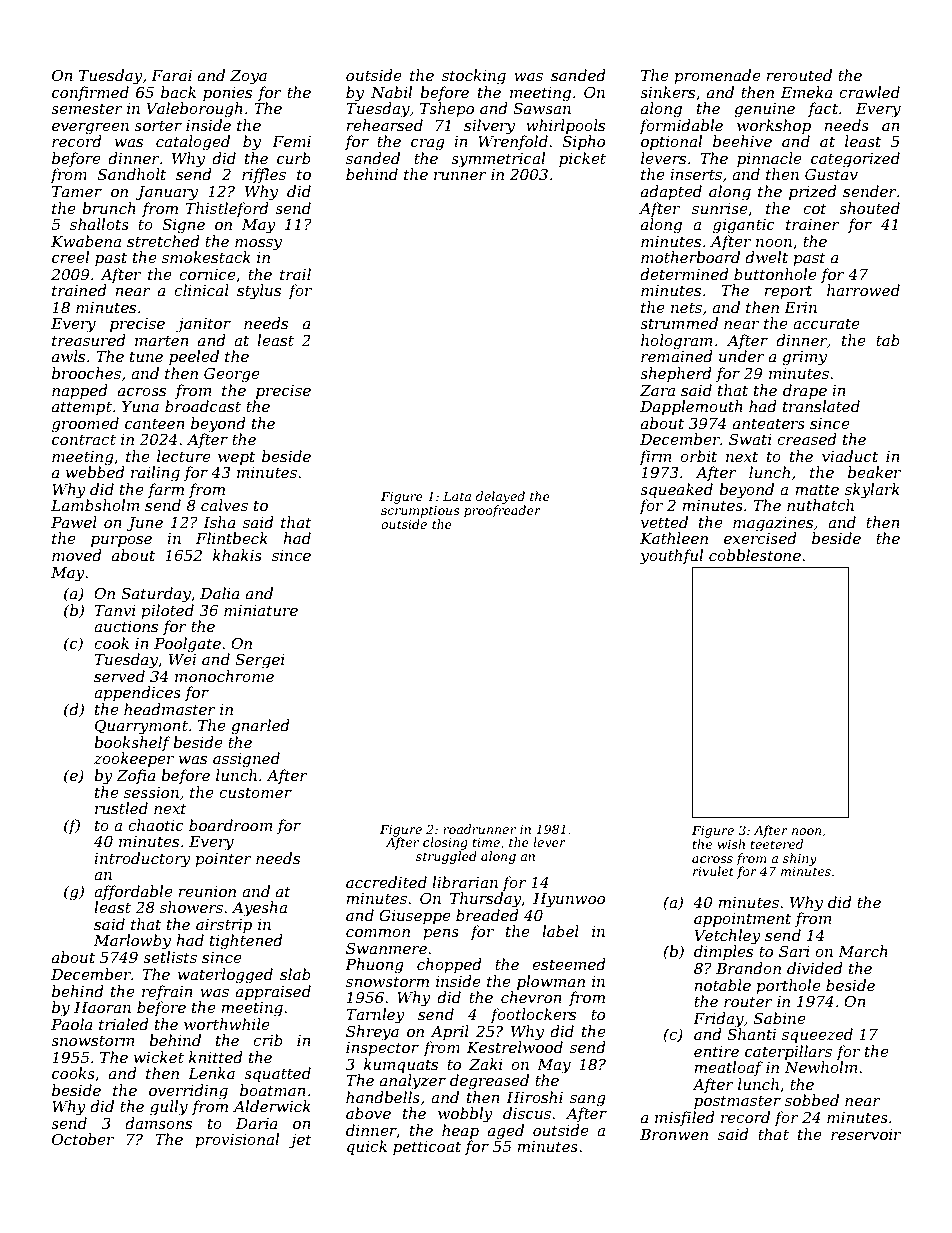  I want to click on January, so click(167, 193).
